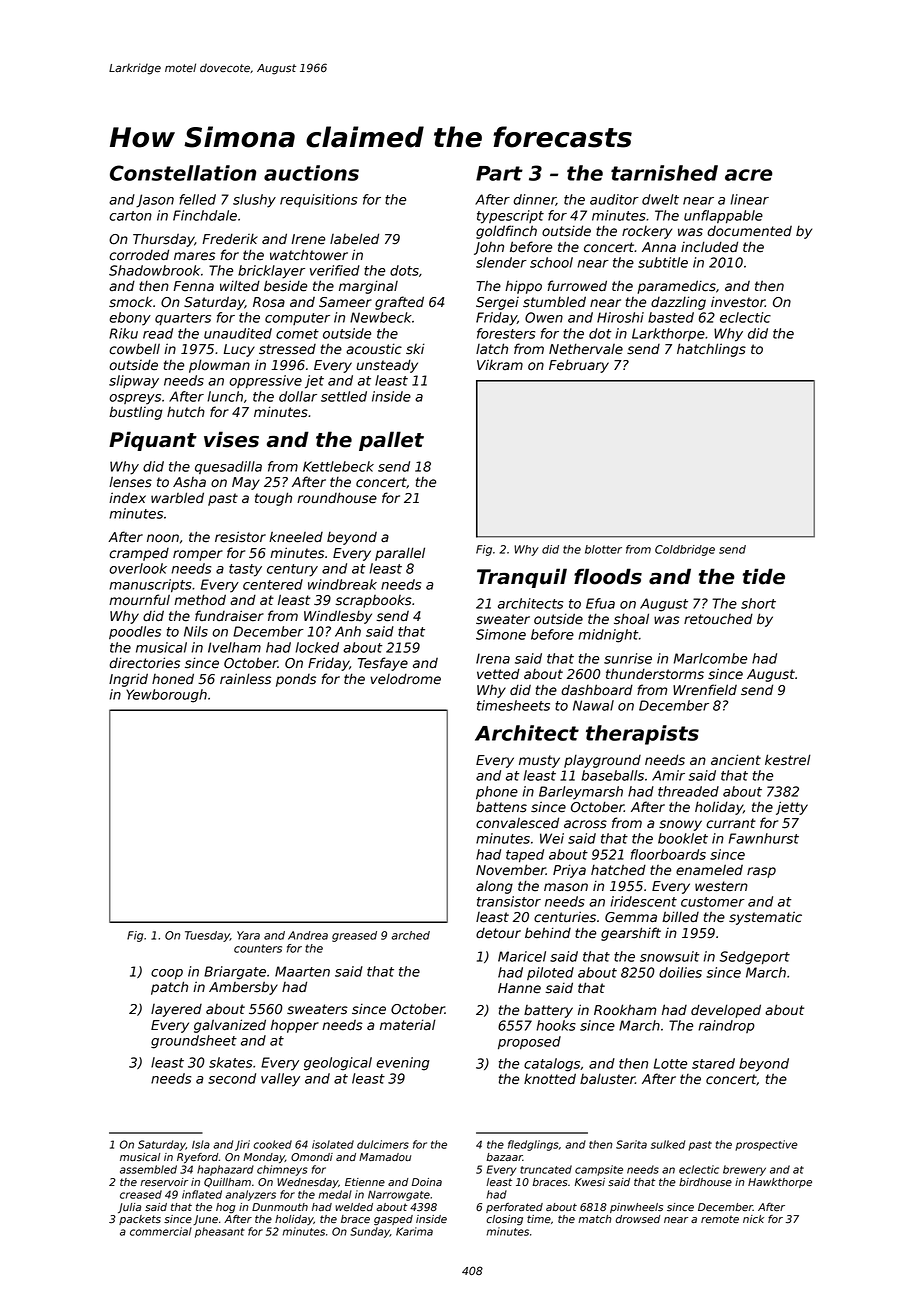  Describe the element at coordinates (368, 287) in the screenshot. I see `marginal` at that location.
